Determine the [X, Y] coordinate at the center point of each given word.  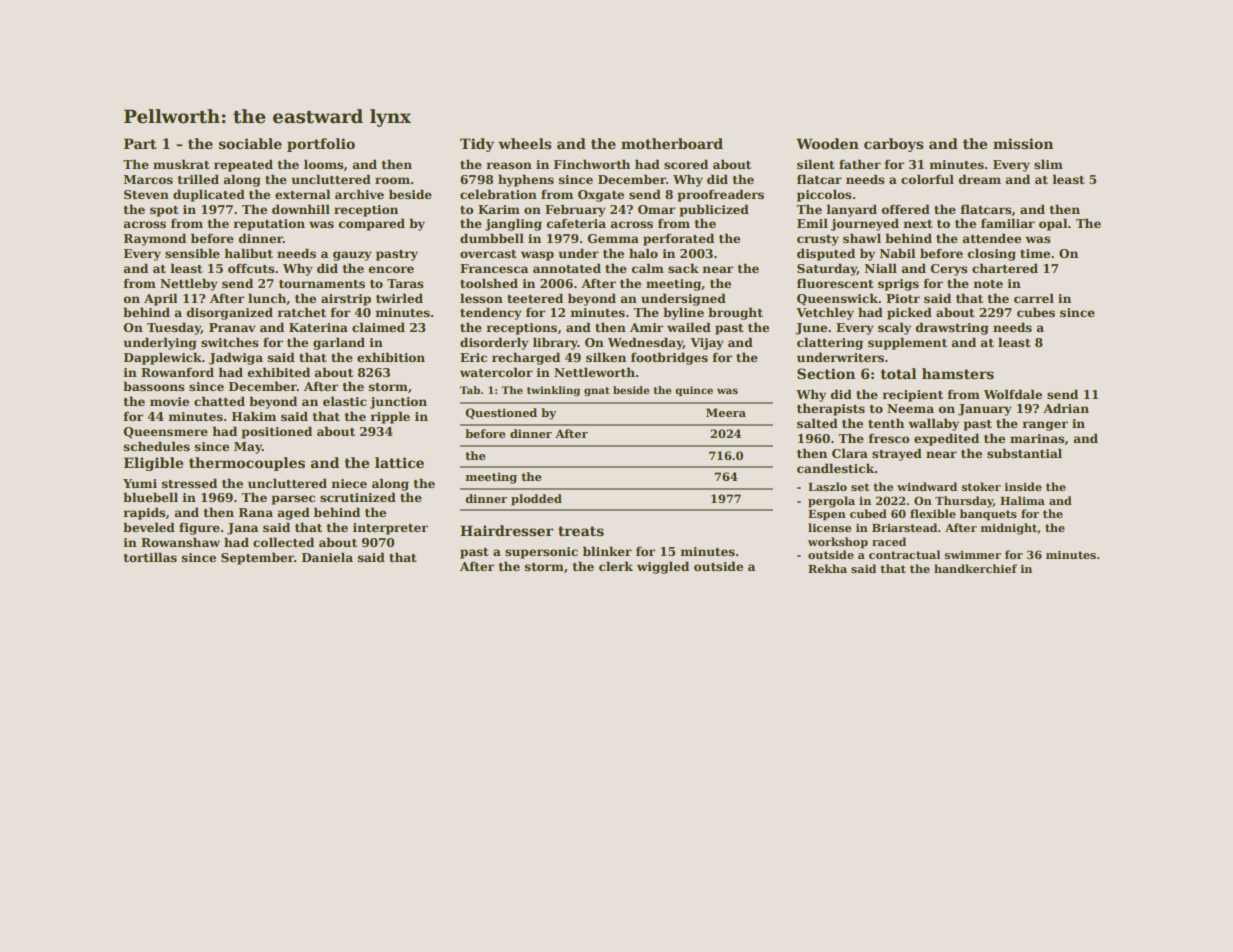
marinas [1037, 438]
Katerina [318, 327]
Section [826, 373]
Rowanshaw [180, 542]
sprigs [898, 285]
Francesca [494, 268]
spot [164, 211]
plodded [536, 500]
